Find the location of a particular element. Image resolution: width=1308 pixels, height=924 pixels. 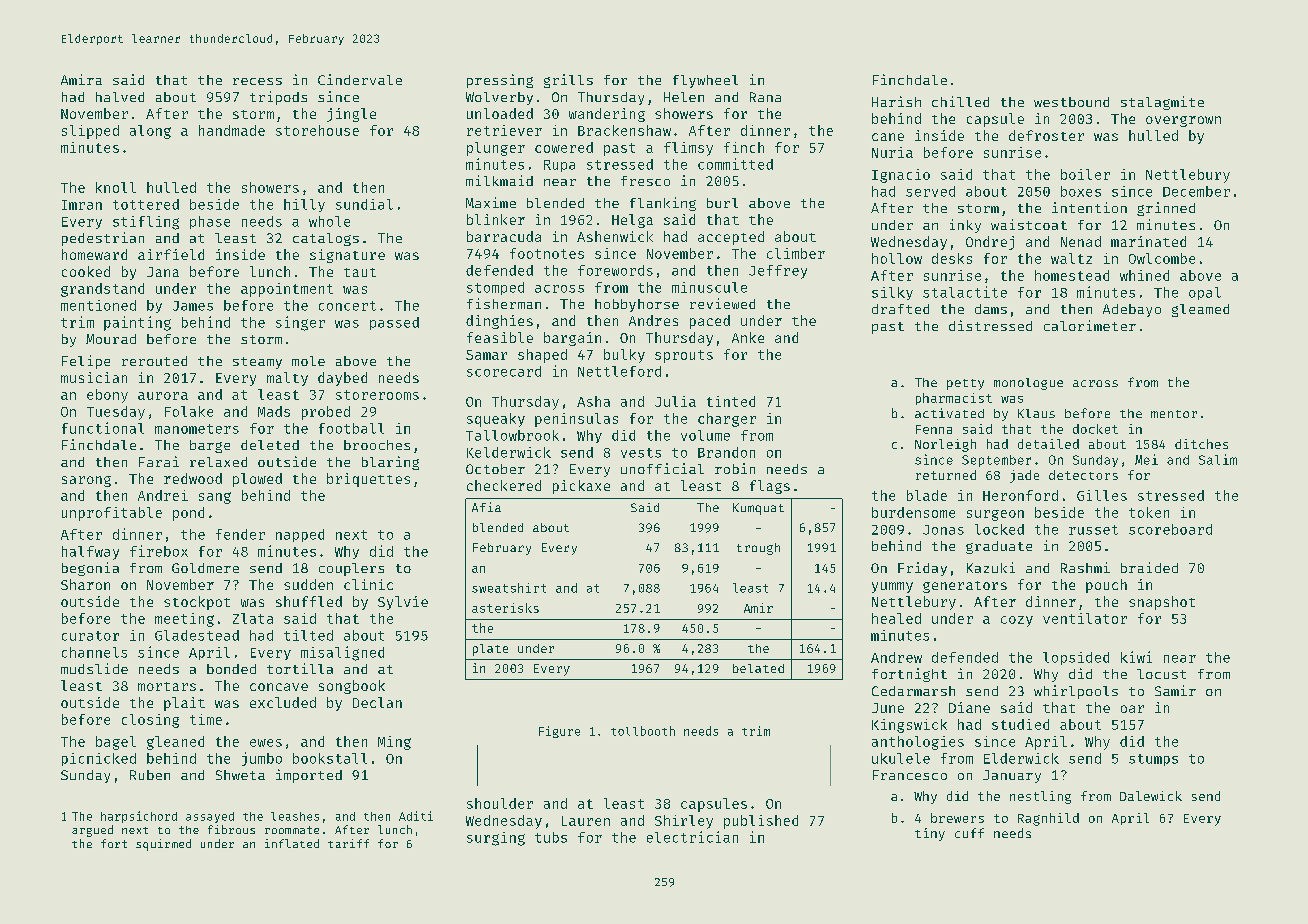

anthologies is located at coordinates (918, 743).
